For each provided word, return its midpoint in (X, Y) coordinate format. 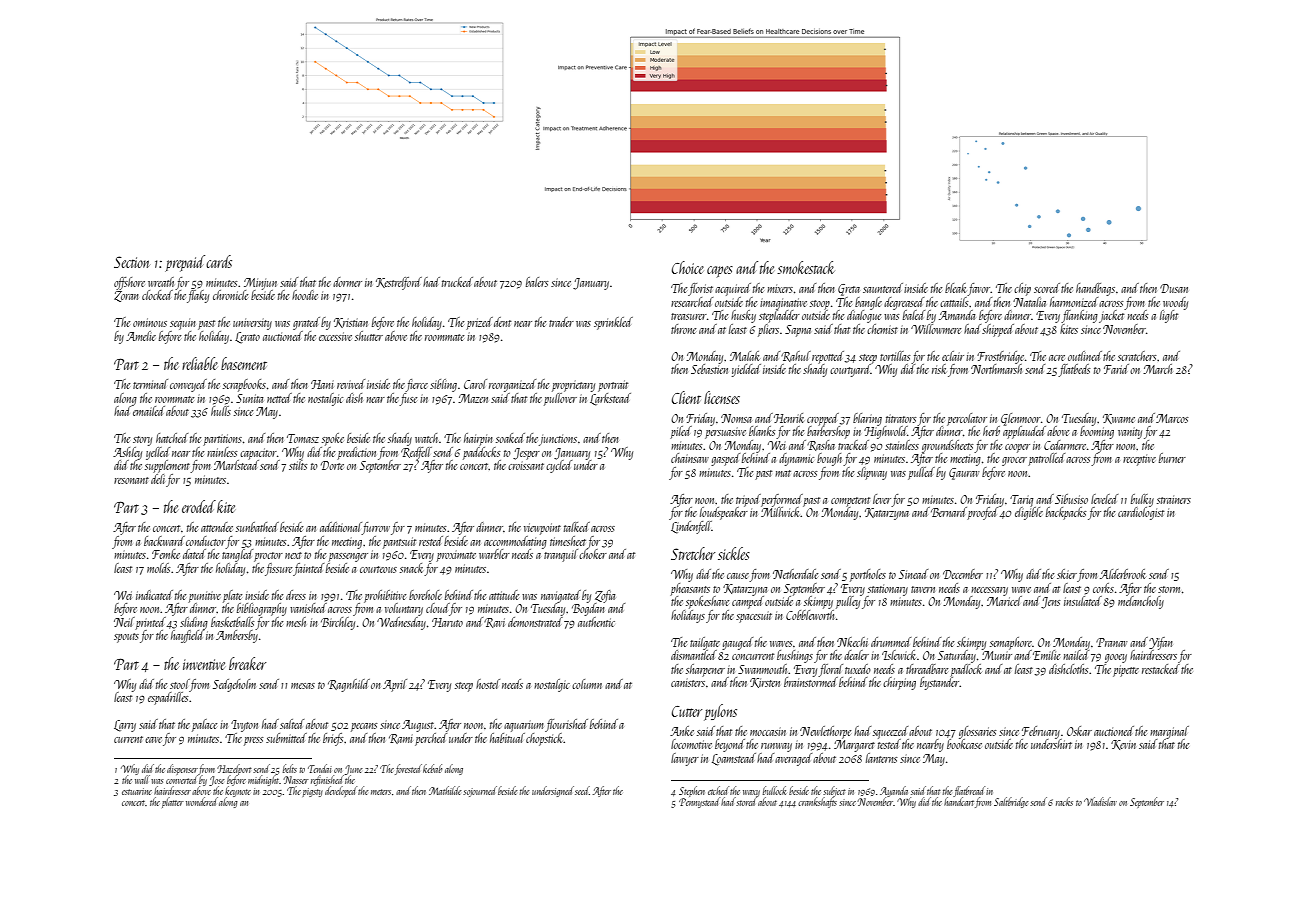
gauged (737, 643)
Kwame (1119, 419)
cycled (559, 466)
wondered (202, 801)
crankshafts (817, 803)
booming (1097, 432)
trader (561, 322)
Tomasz (303, 438)
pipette (1126, 671)
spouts (126, 638)
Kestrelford (399, 283)
